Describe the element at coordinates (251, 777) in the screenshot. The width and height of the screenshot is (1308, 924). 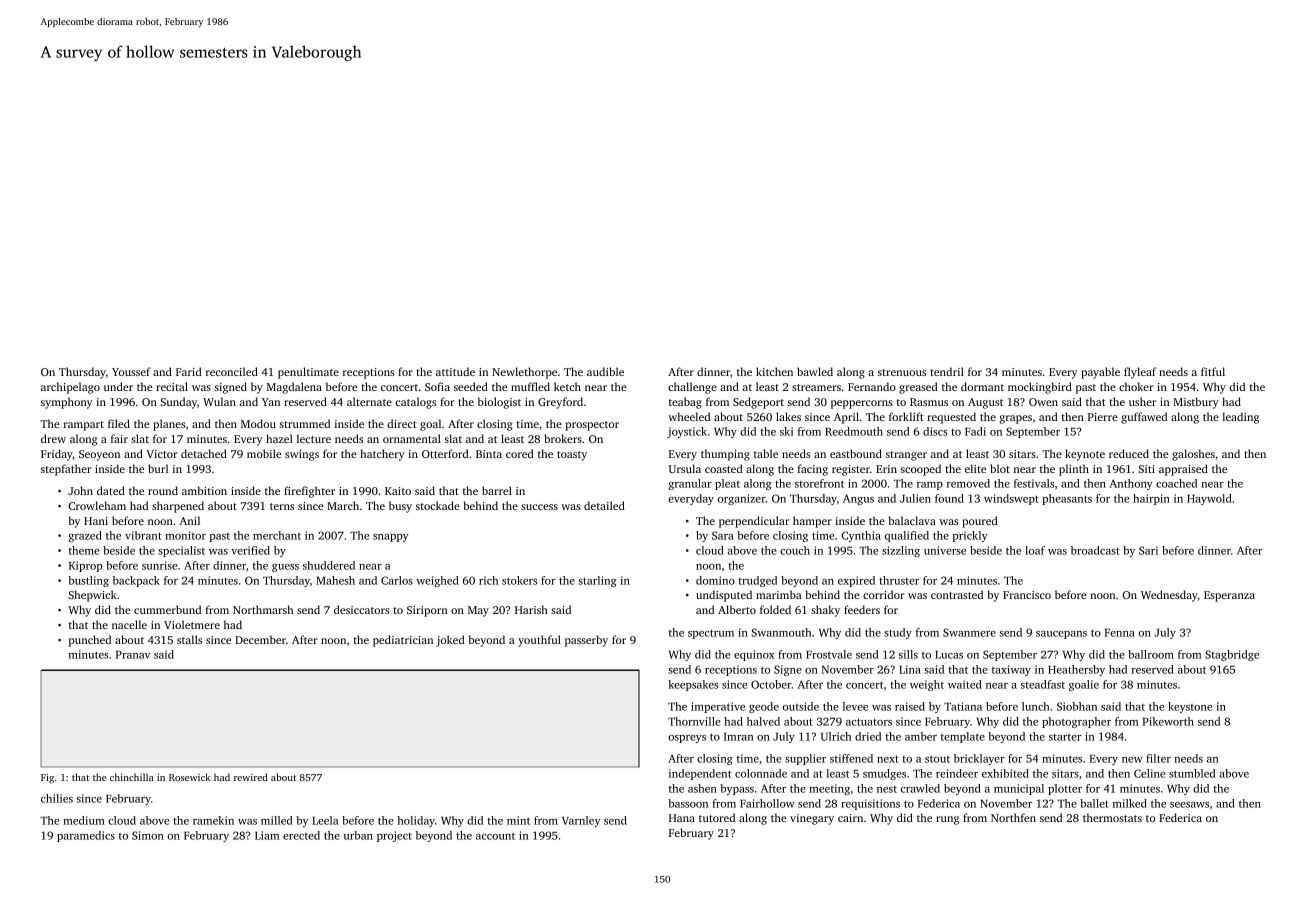
I see `rewired` at that location.
